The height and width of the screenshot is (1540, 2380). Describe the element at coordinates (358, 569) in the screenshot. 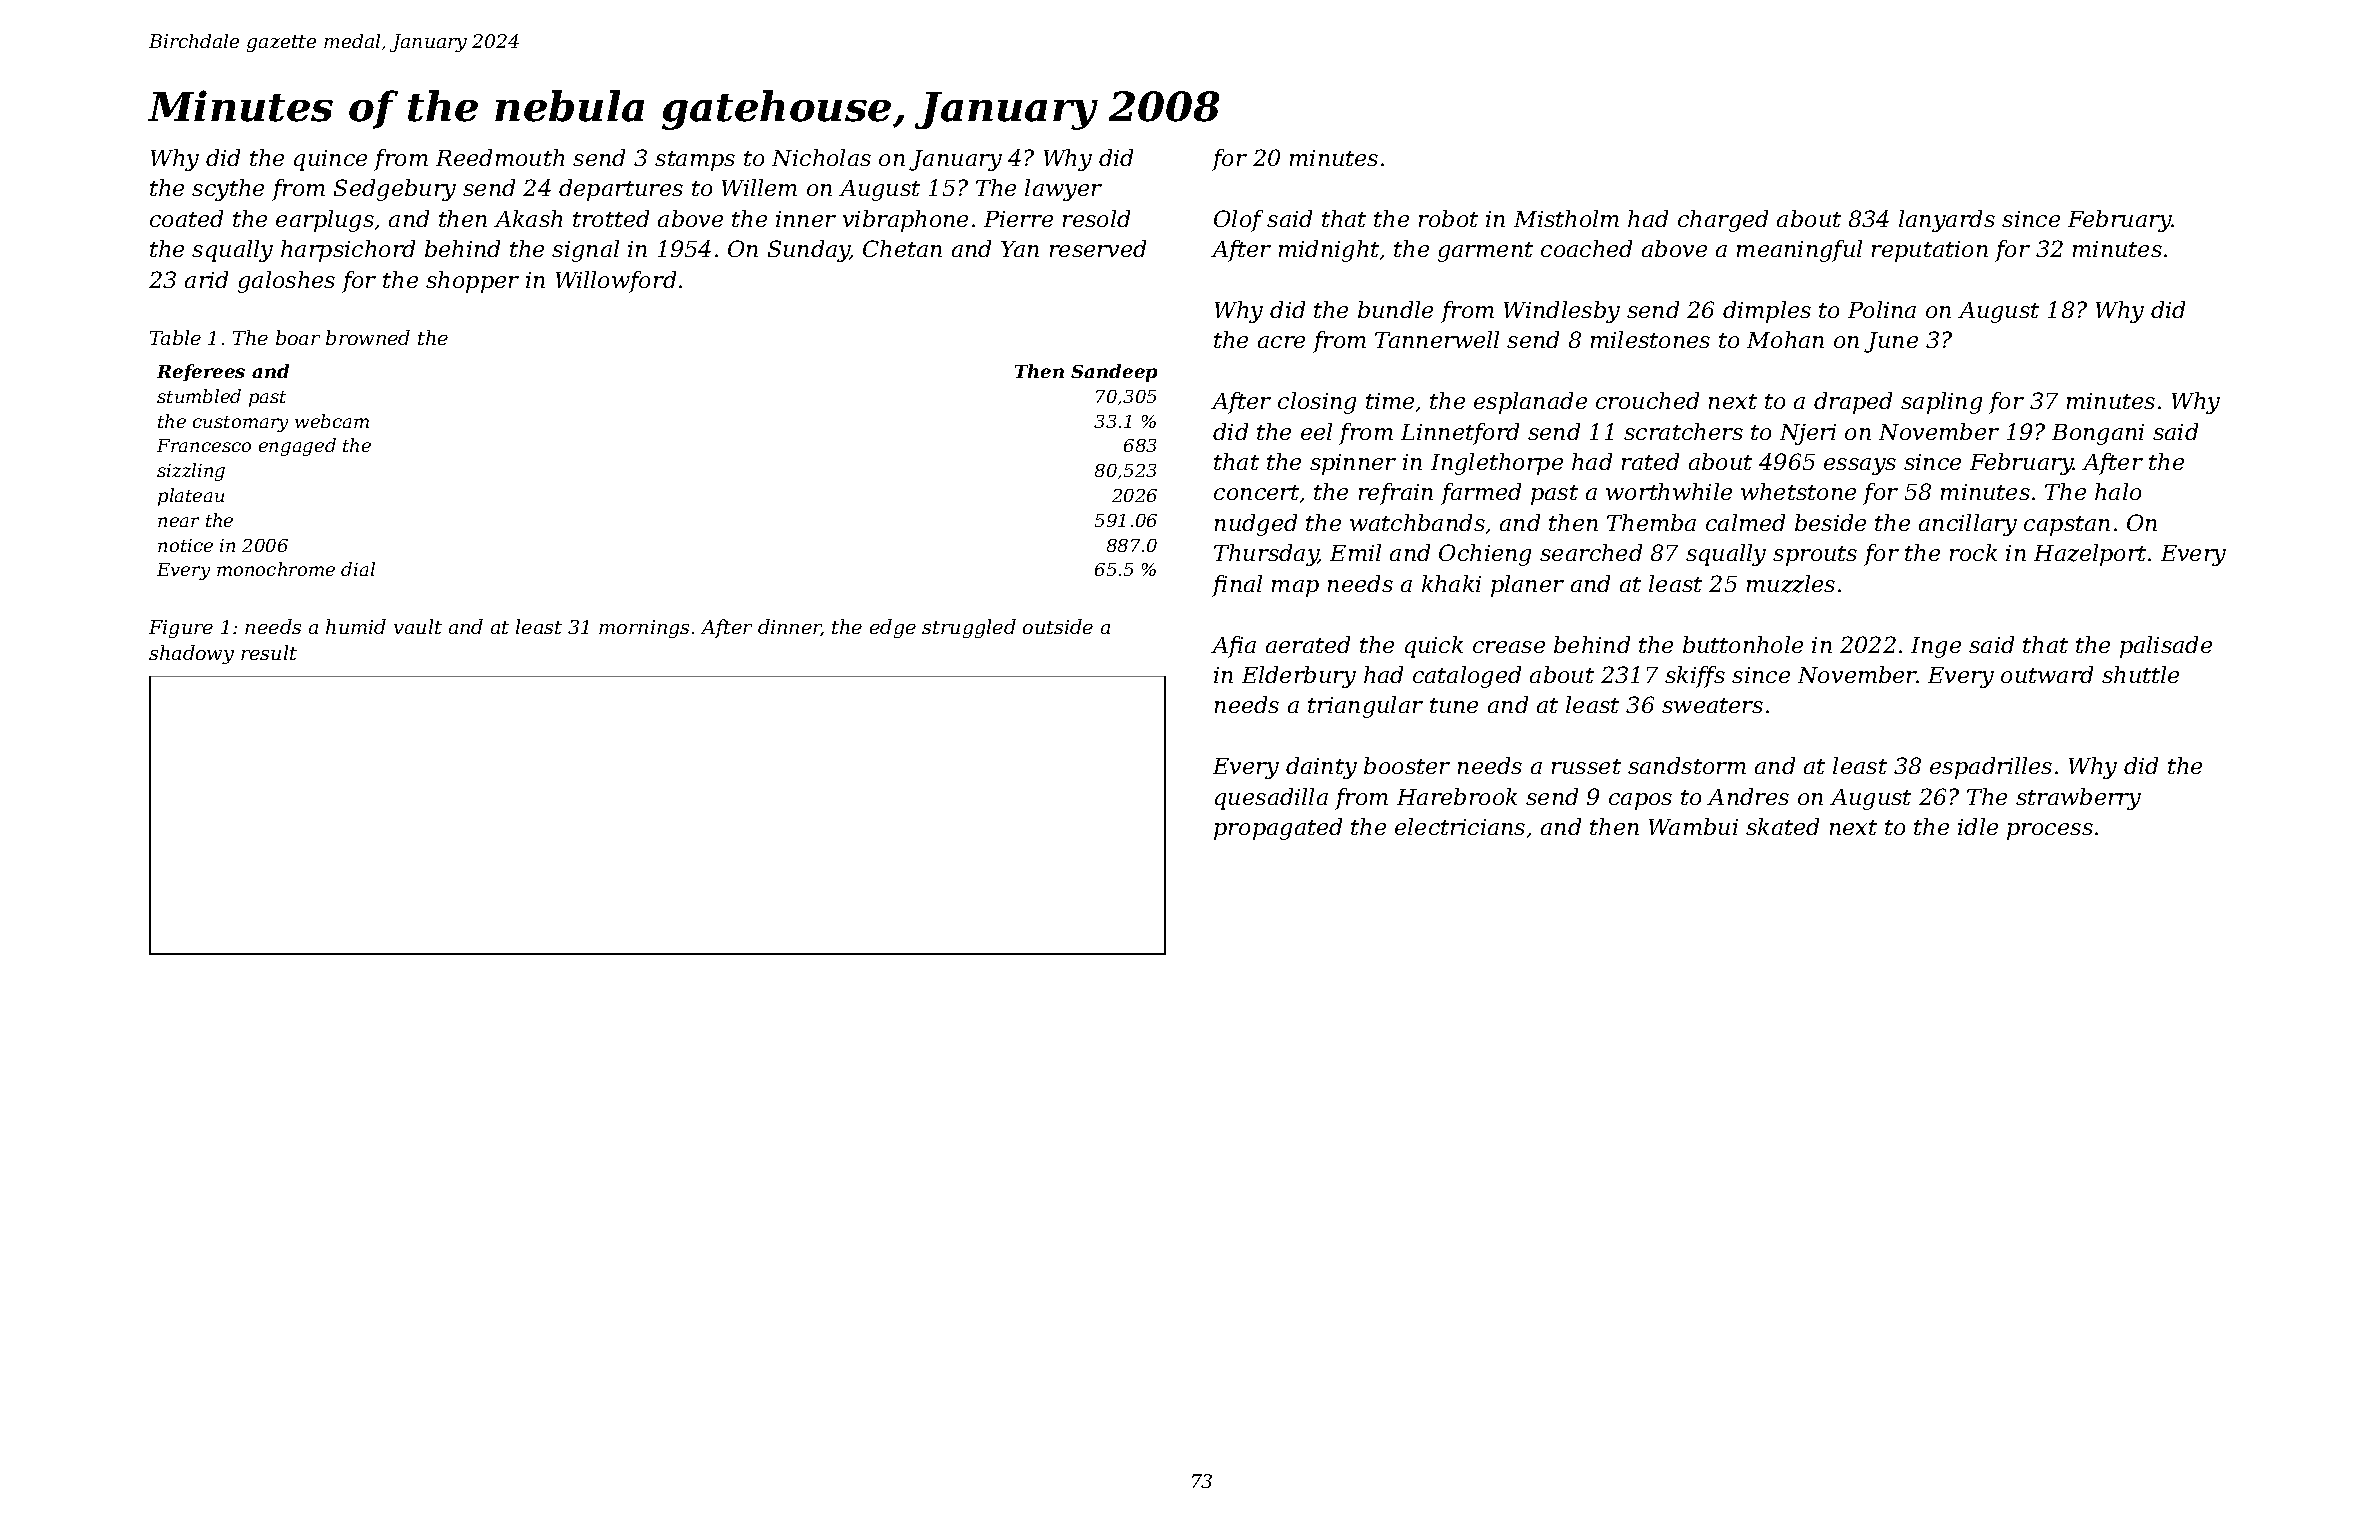

I see `dial` at that location.
